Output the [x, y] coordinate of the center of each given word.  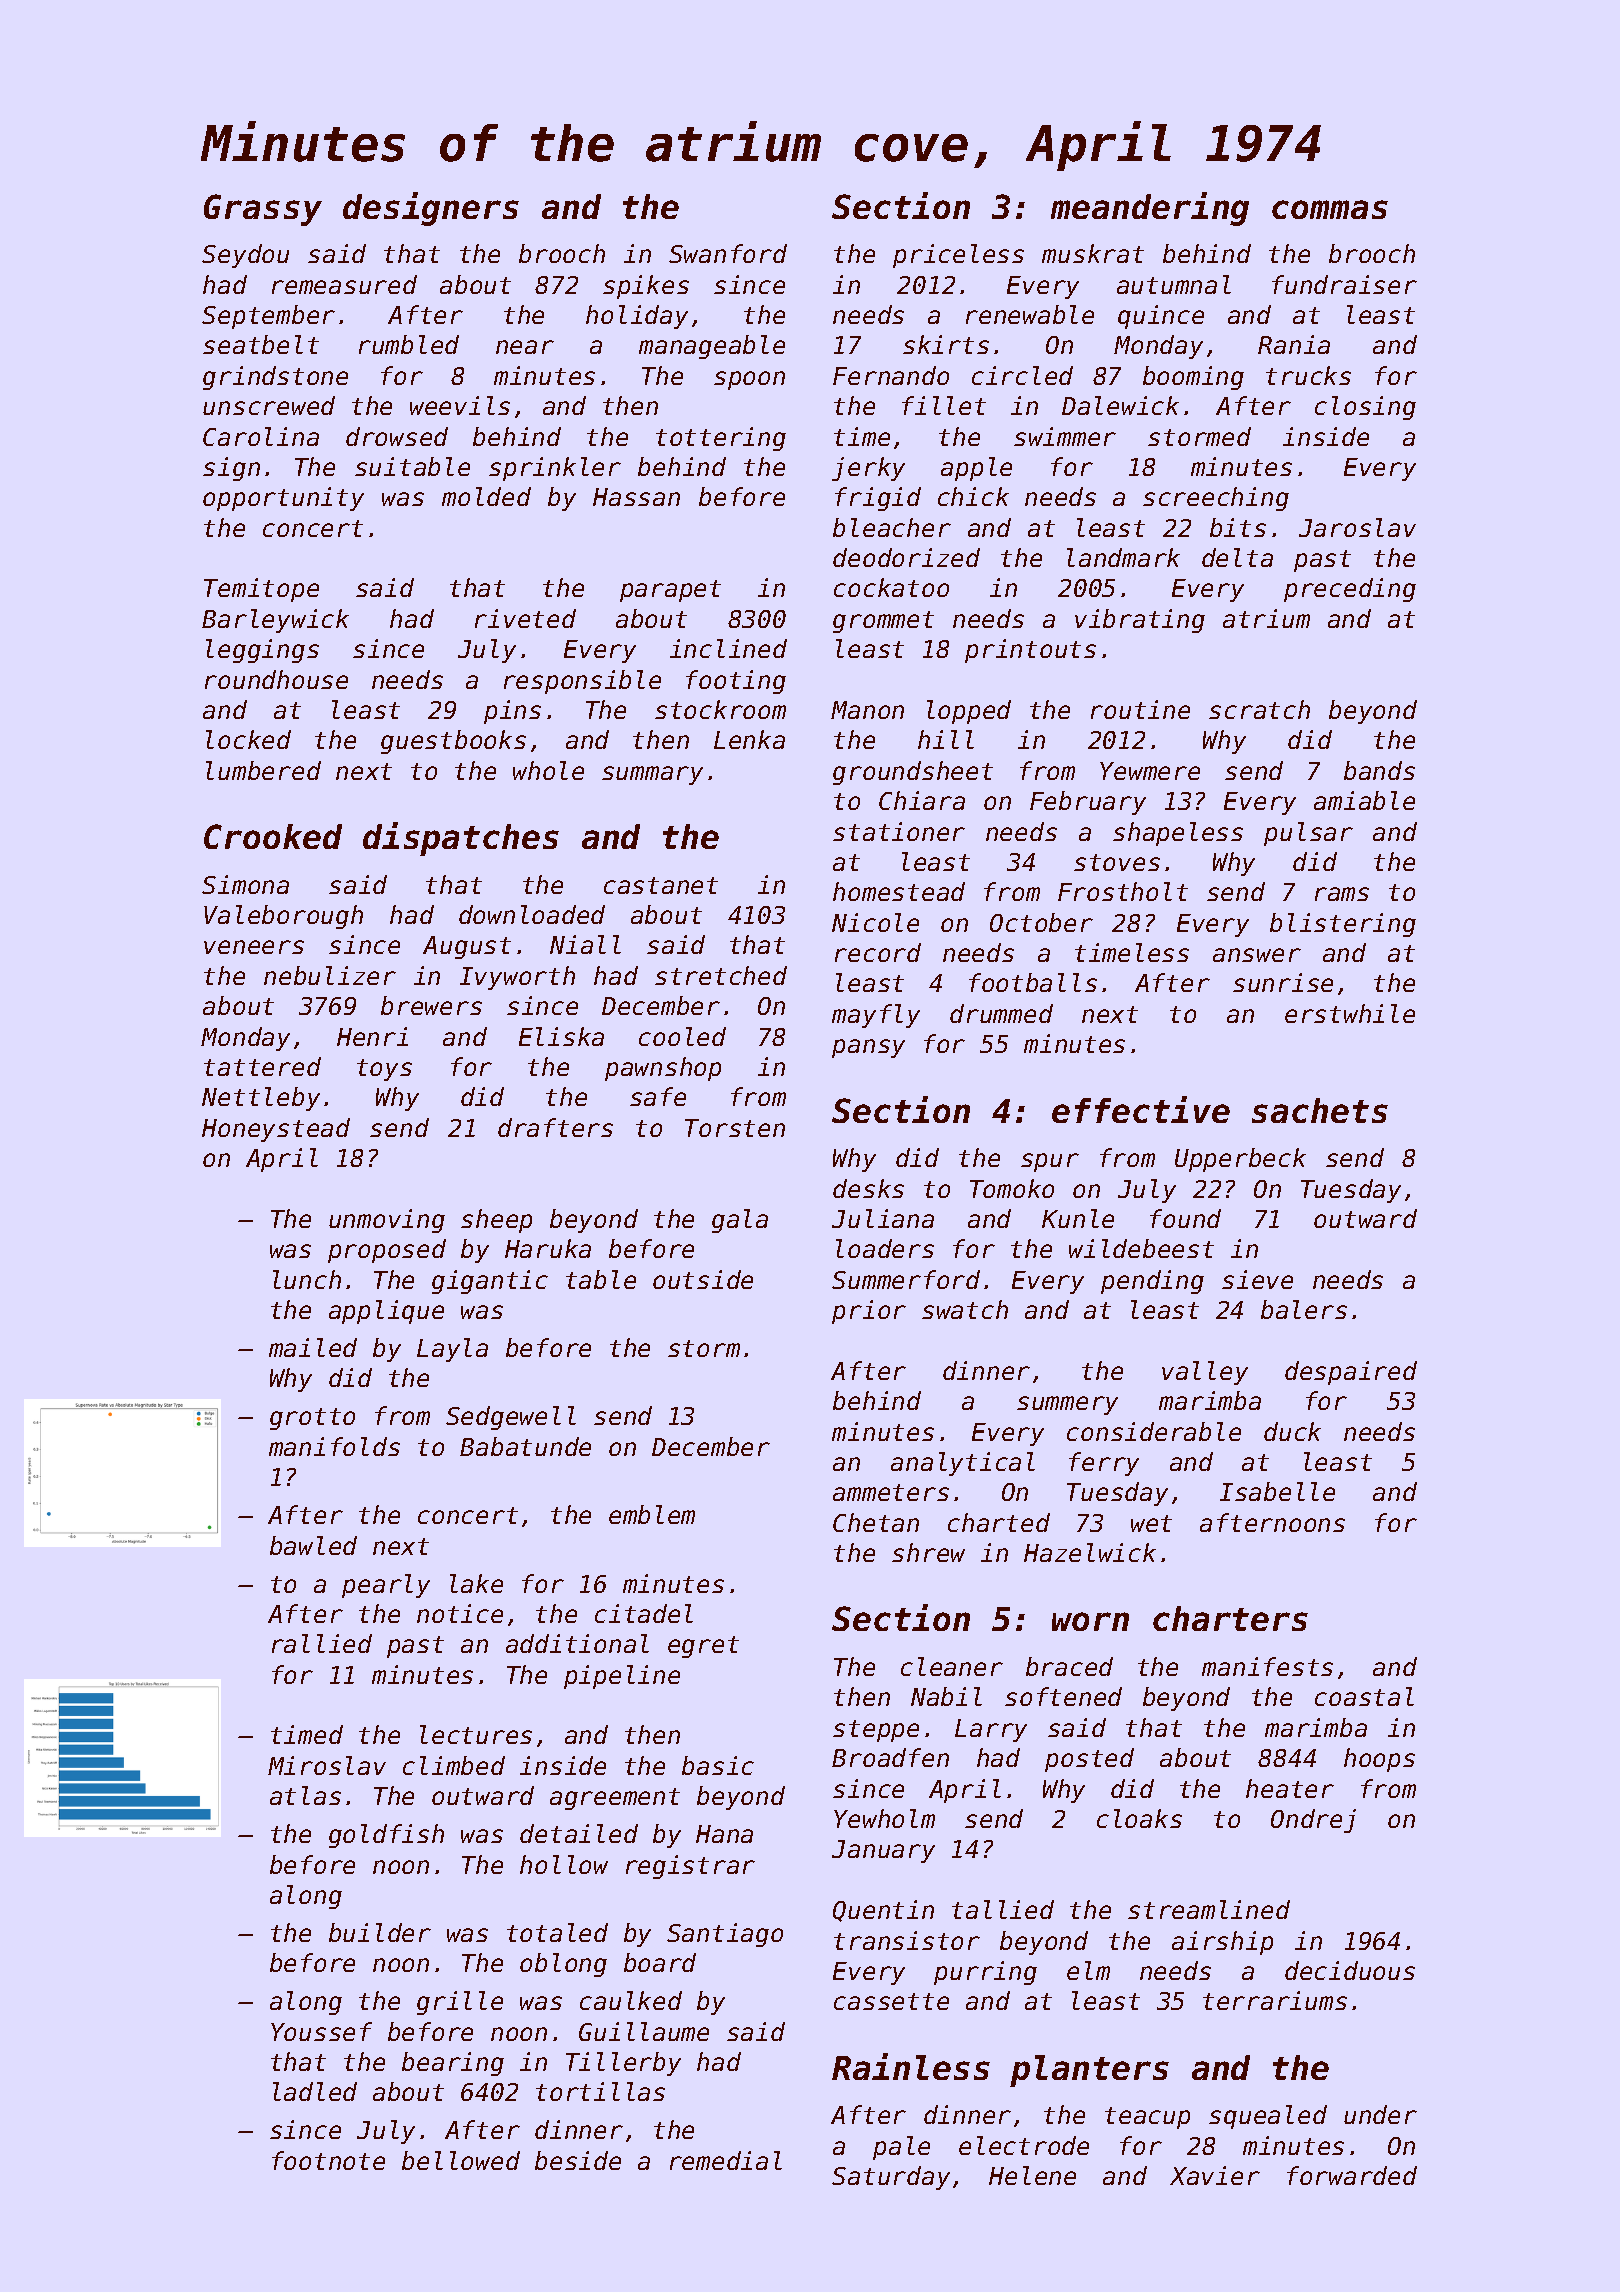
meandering [1150, 209]
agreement [615, 1799]
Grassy [263, 210]
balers [1304, 1309]
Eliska [561, 1036]
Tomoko [1012, 1188]
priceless [958, 256]
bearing [453, 2064]
